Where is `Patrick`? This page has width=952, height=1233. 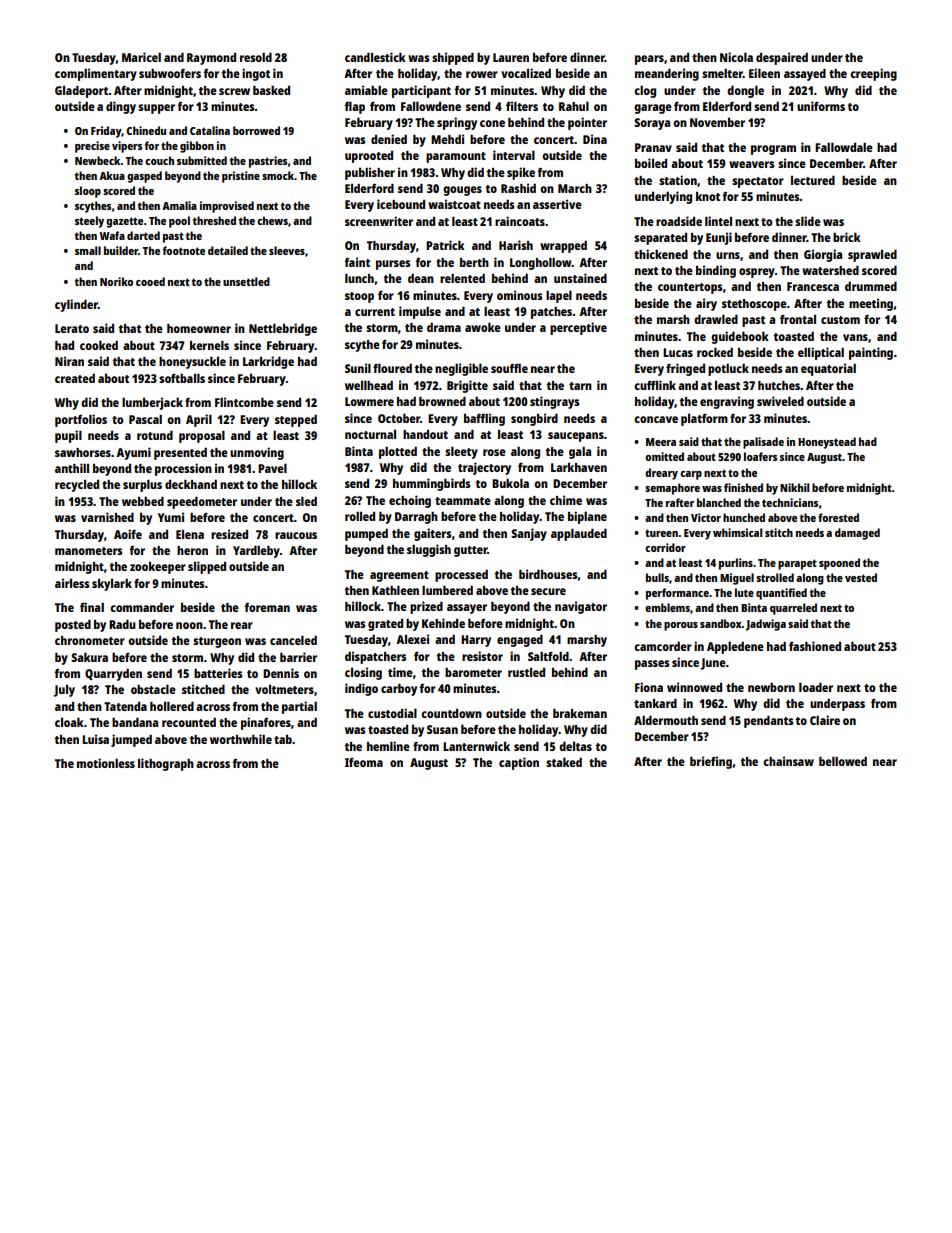
Patrick is located at coordinates (445, 245).
